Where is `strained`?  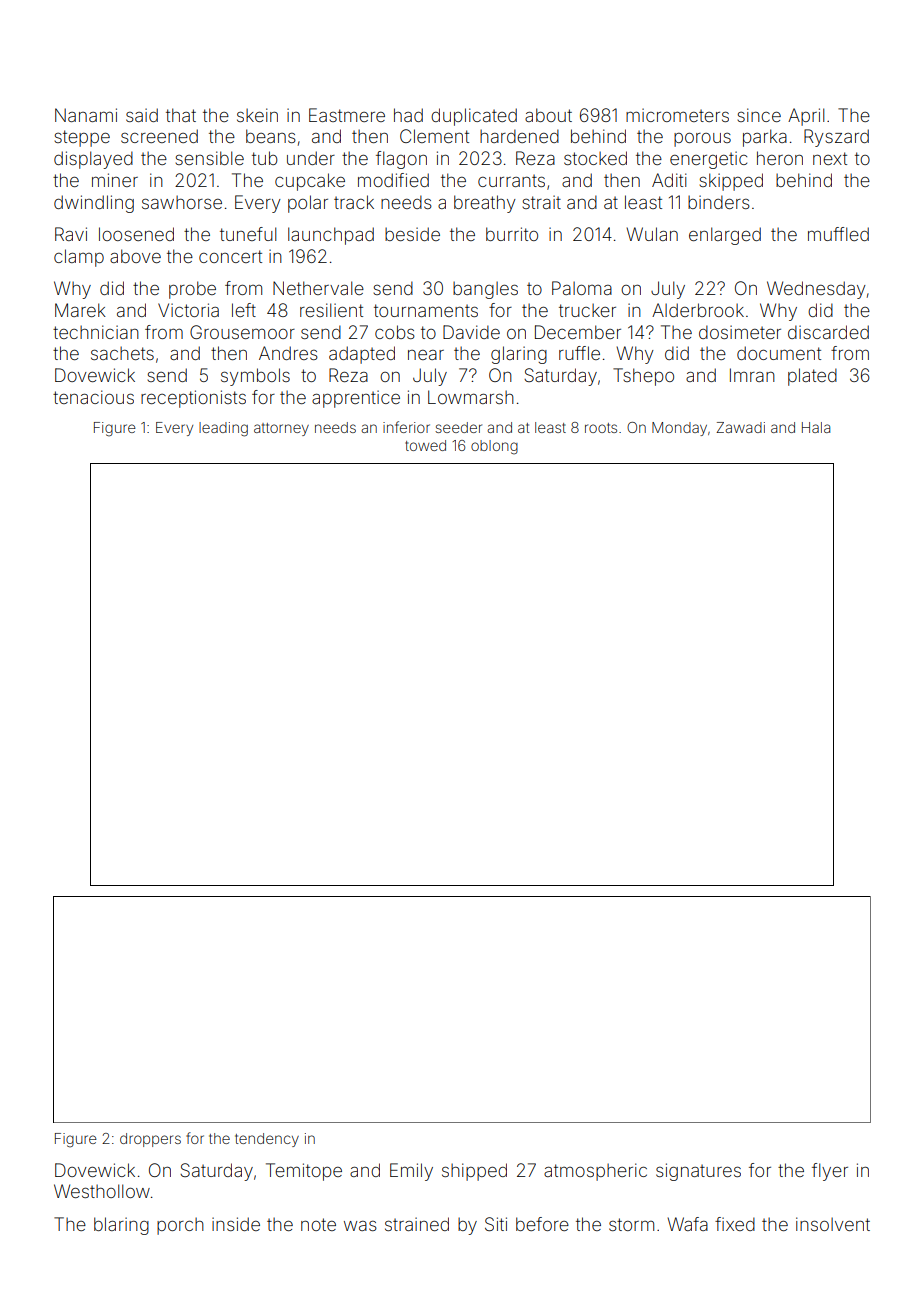
strained is located at coordinates (417, 1224).
